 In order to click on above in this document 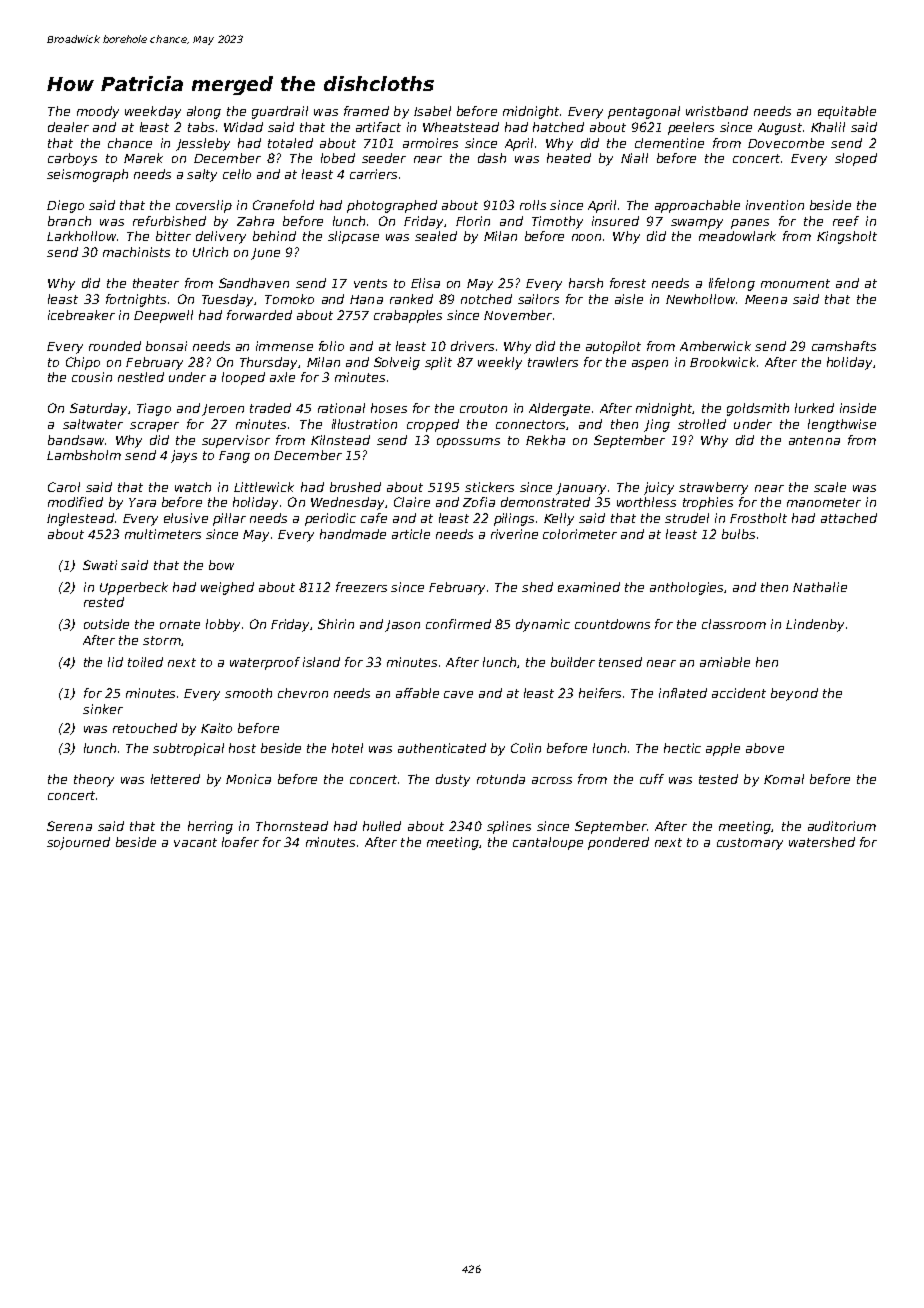, I will do `click(765, 748)`.
